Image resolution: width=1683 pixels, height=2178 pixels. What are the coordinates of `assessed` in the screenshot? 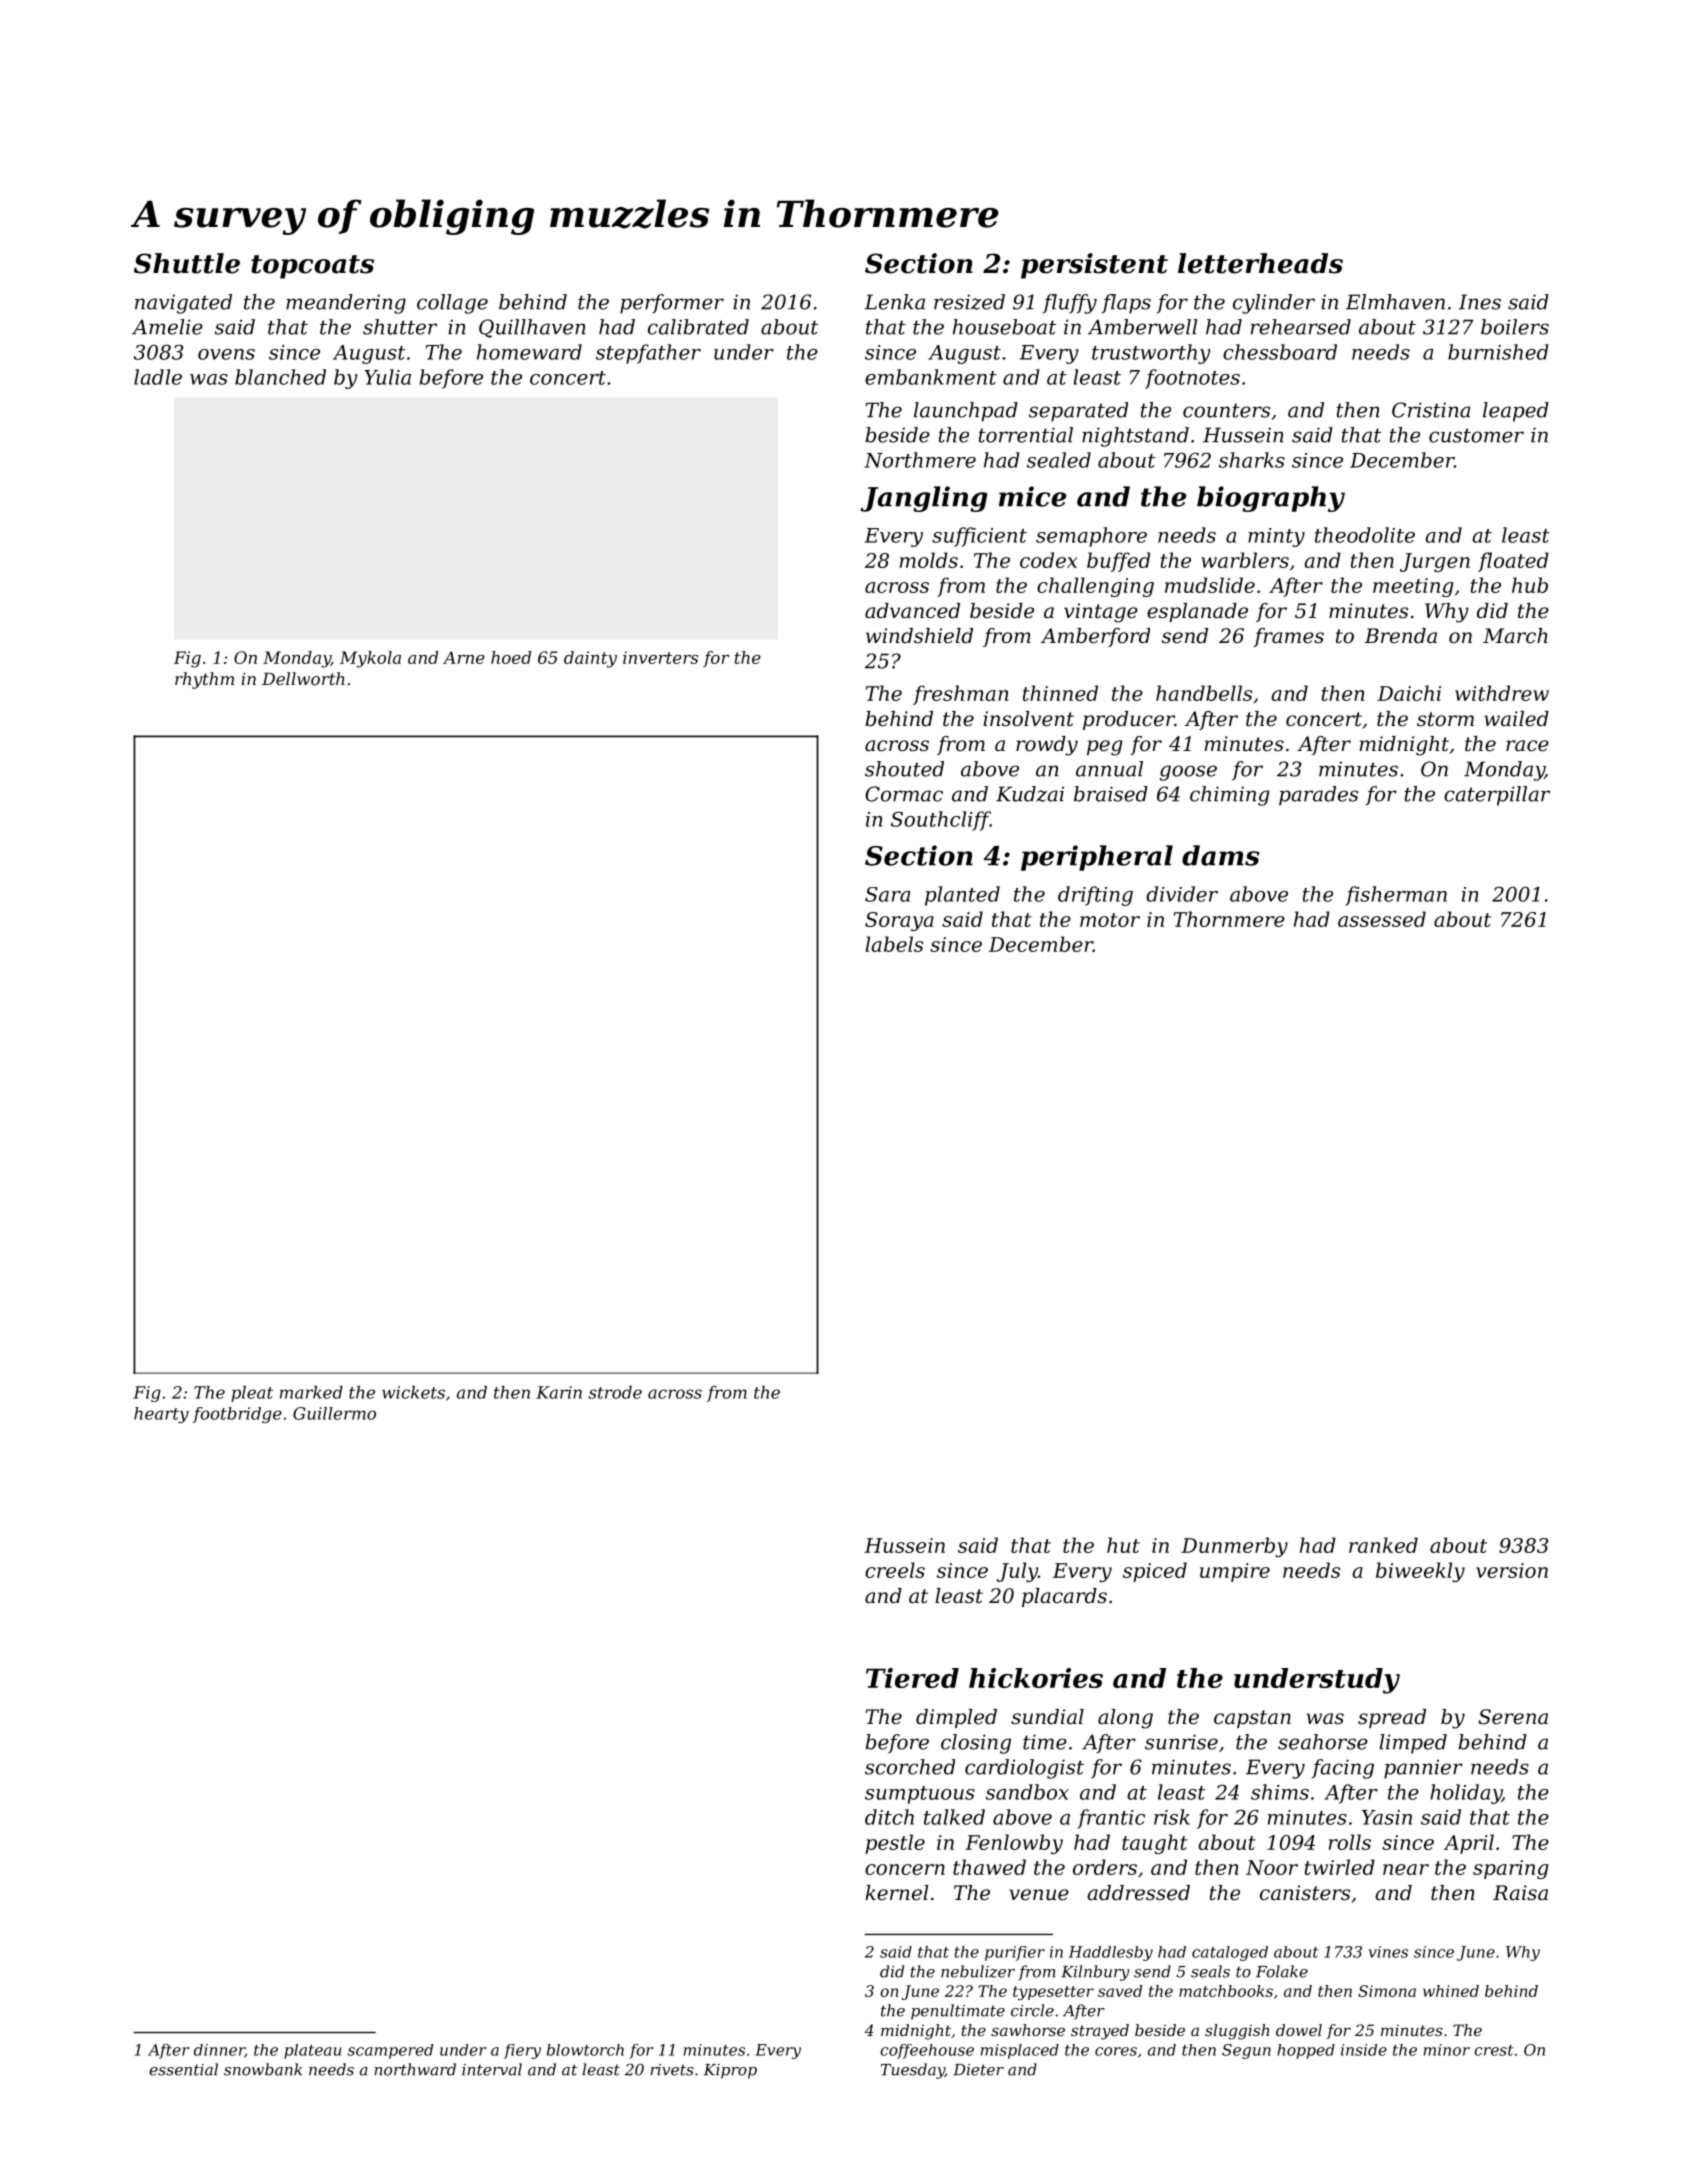 It's located at (1382, 919).
